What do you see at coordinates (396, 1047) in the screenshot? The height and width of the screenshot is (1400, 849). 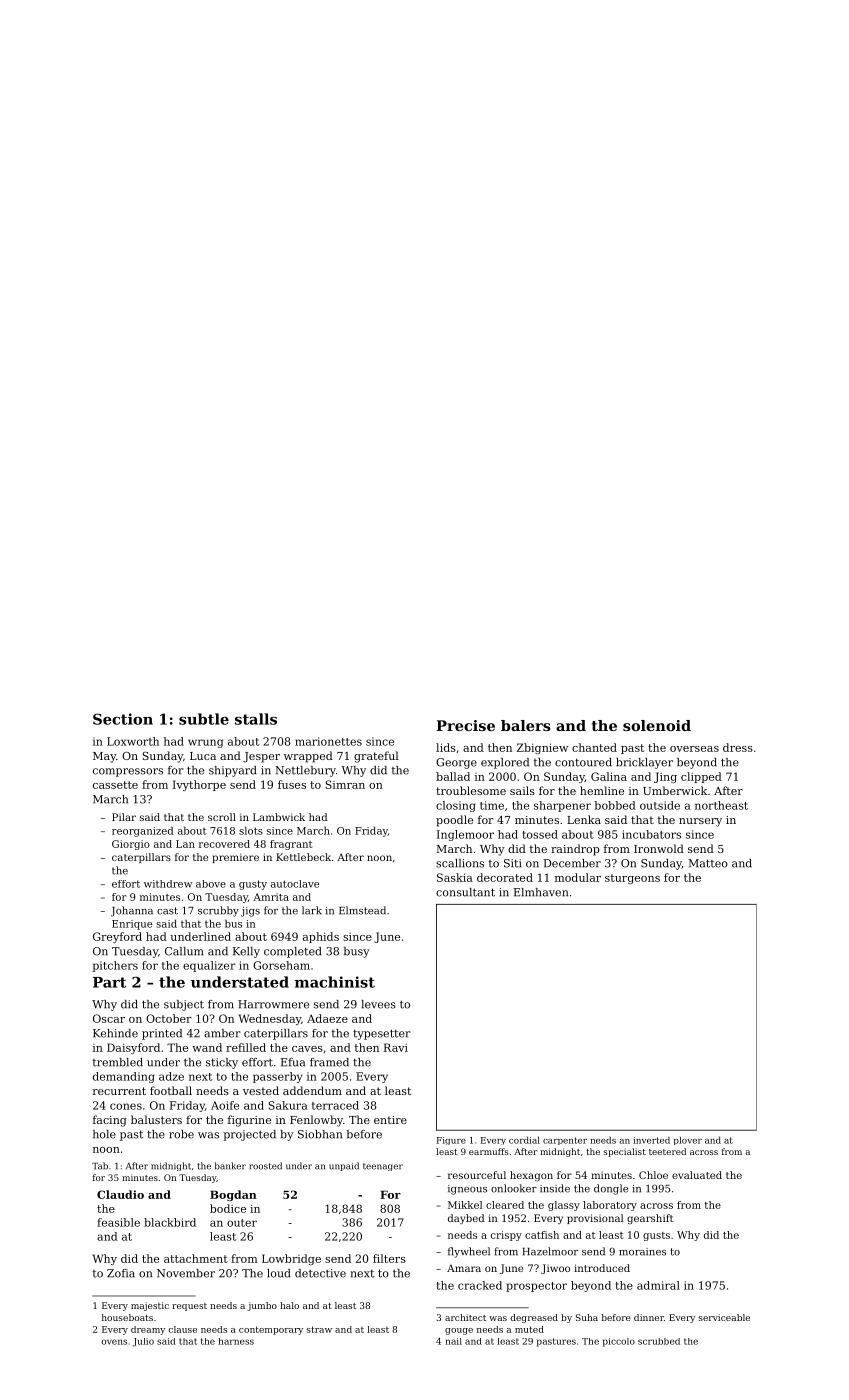 I see `Ravi` at bounding box center [396, 1047].
